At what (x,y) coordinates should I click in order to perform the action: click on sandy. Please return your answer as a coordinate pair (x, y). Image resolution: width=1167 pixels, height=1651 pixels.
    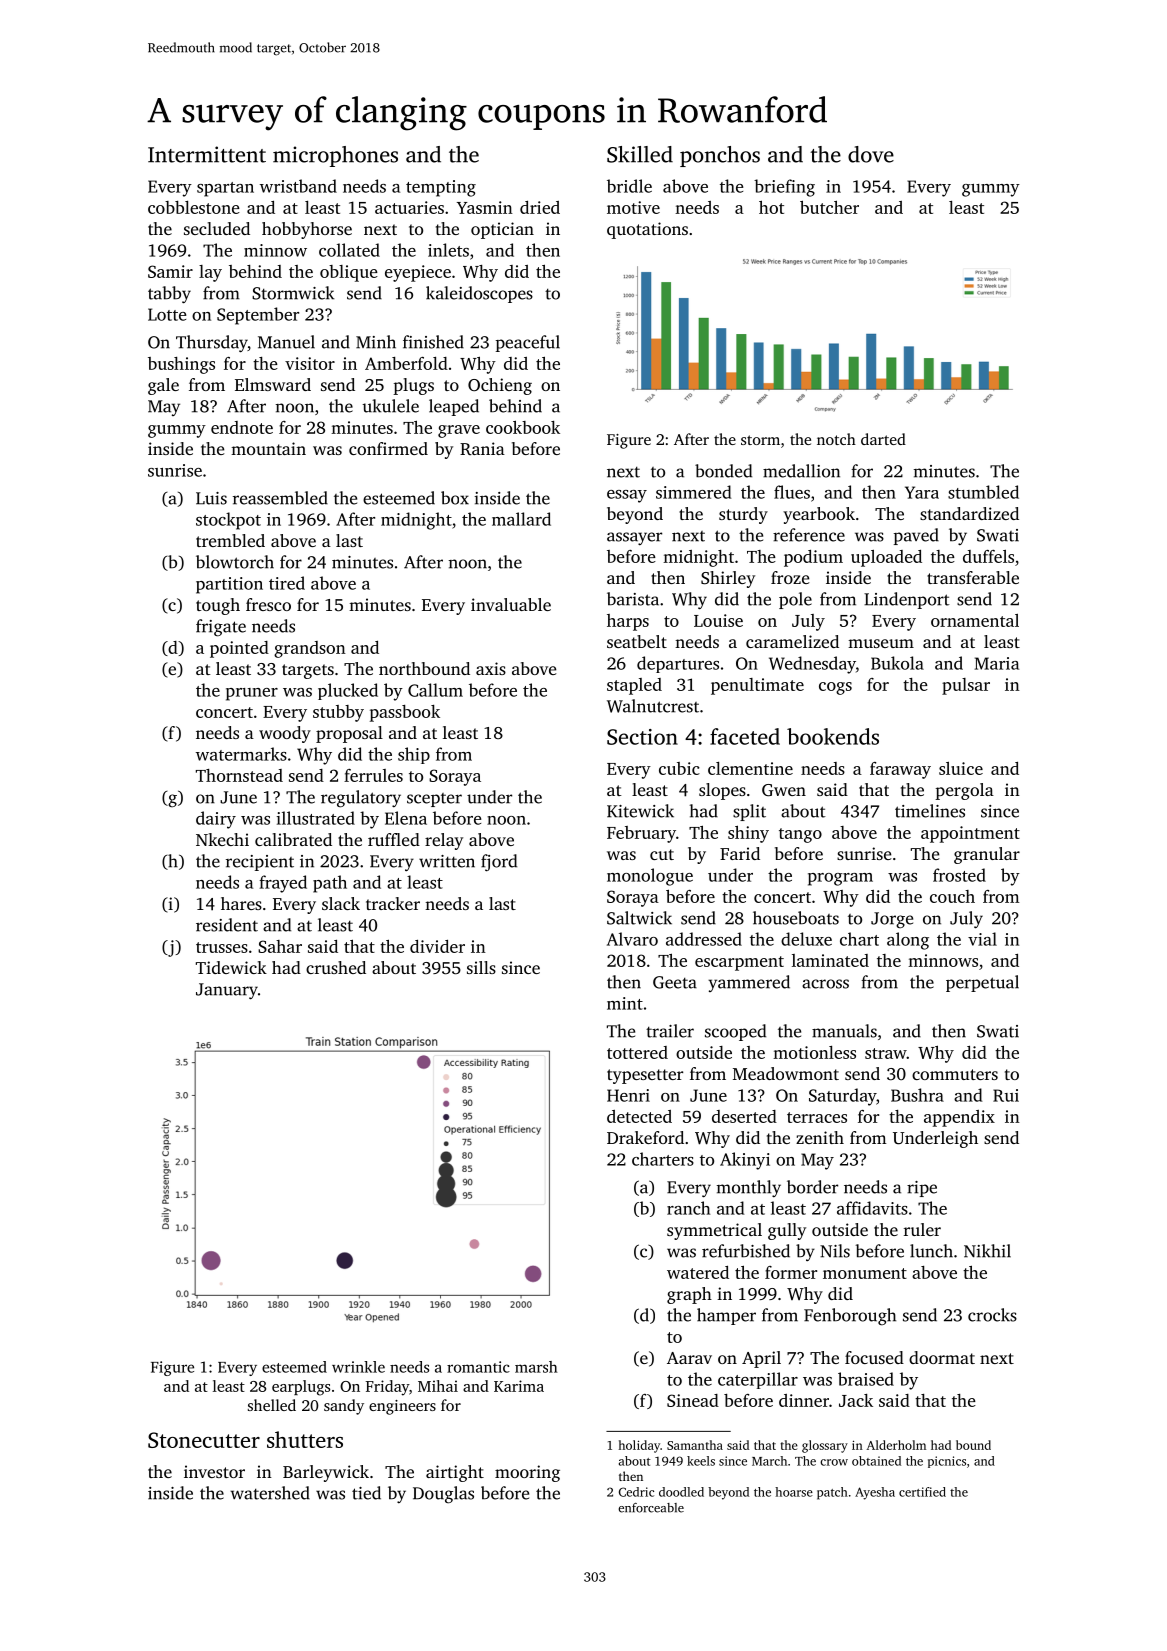
    Looking at the image, I should click on (344, 1407).
